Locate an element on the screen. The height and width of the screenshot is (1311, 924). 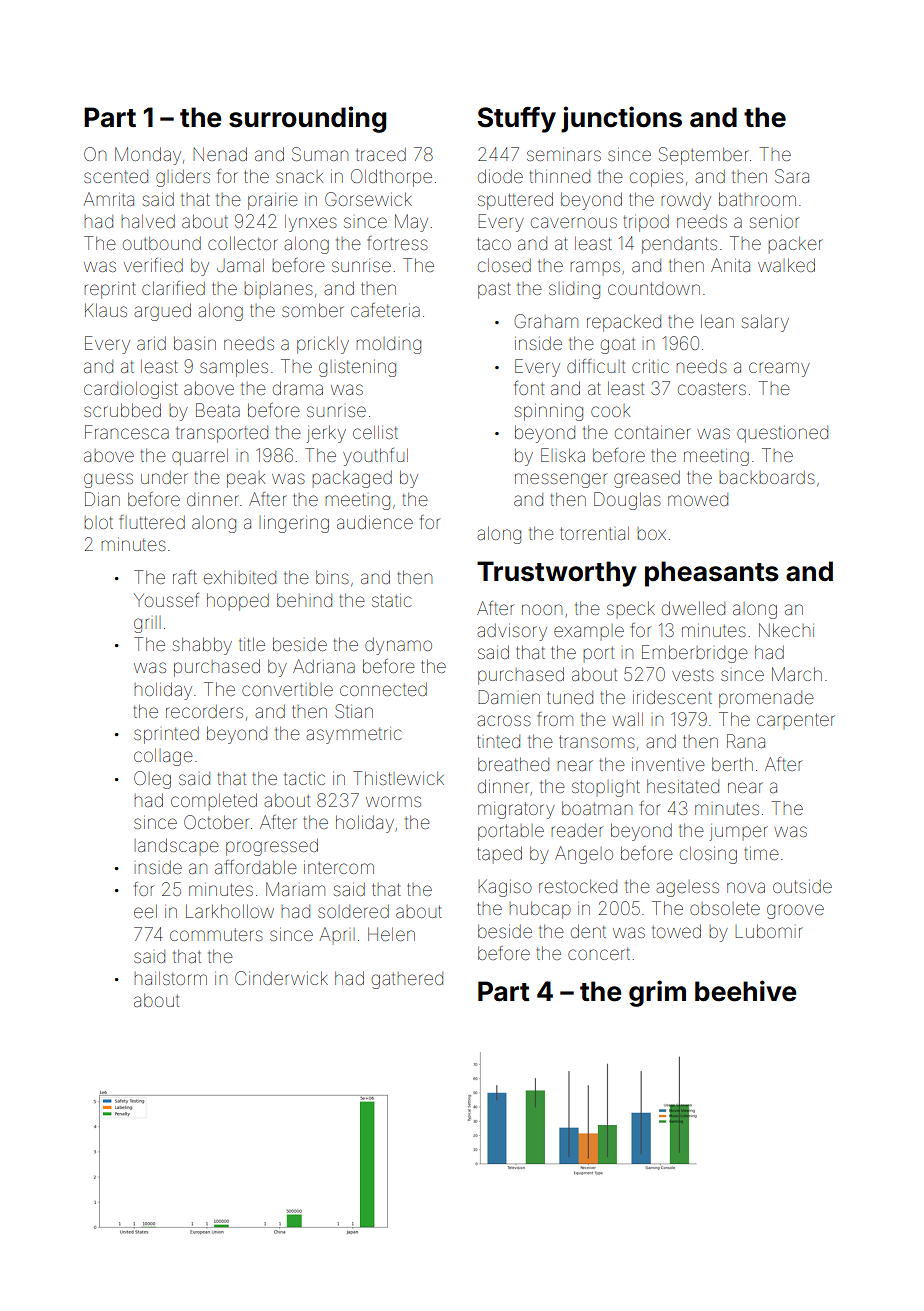
pendants is located at coordinates (679, 245).
